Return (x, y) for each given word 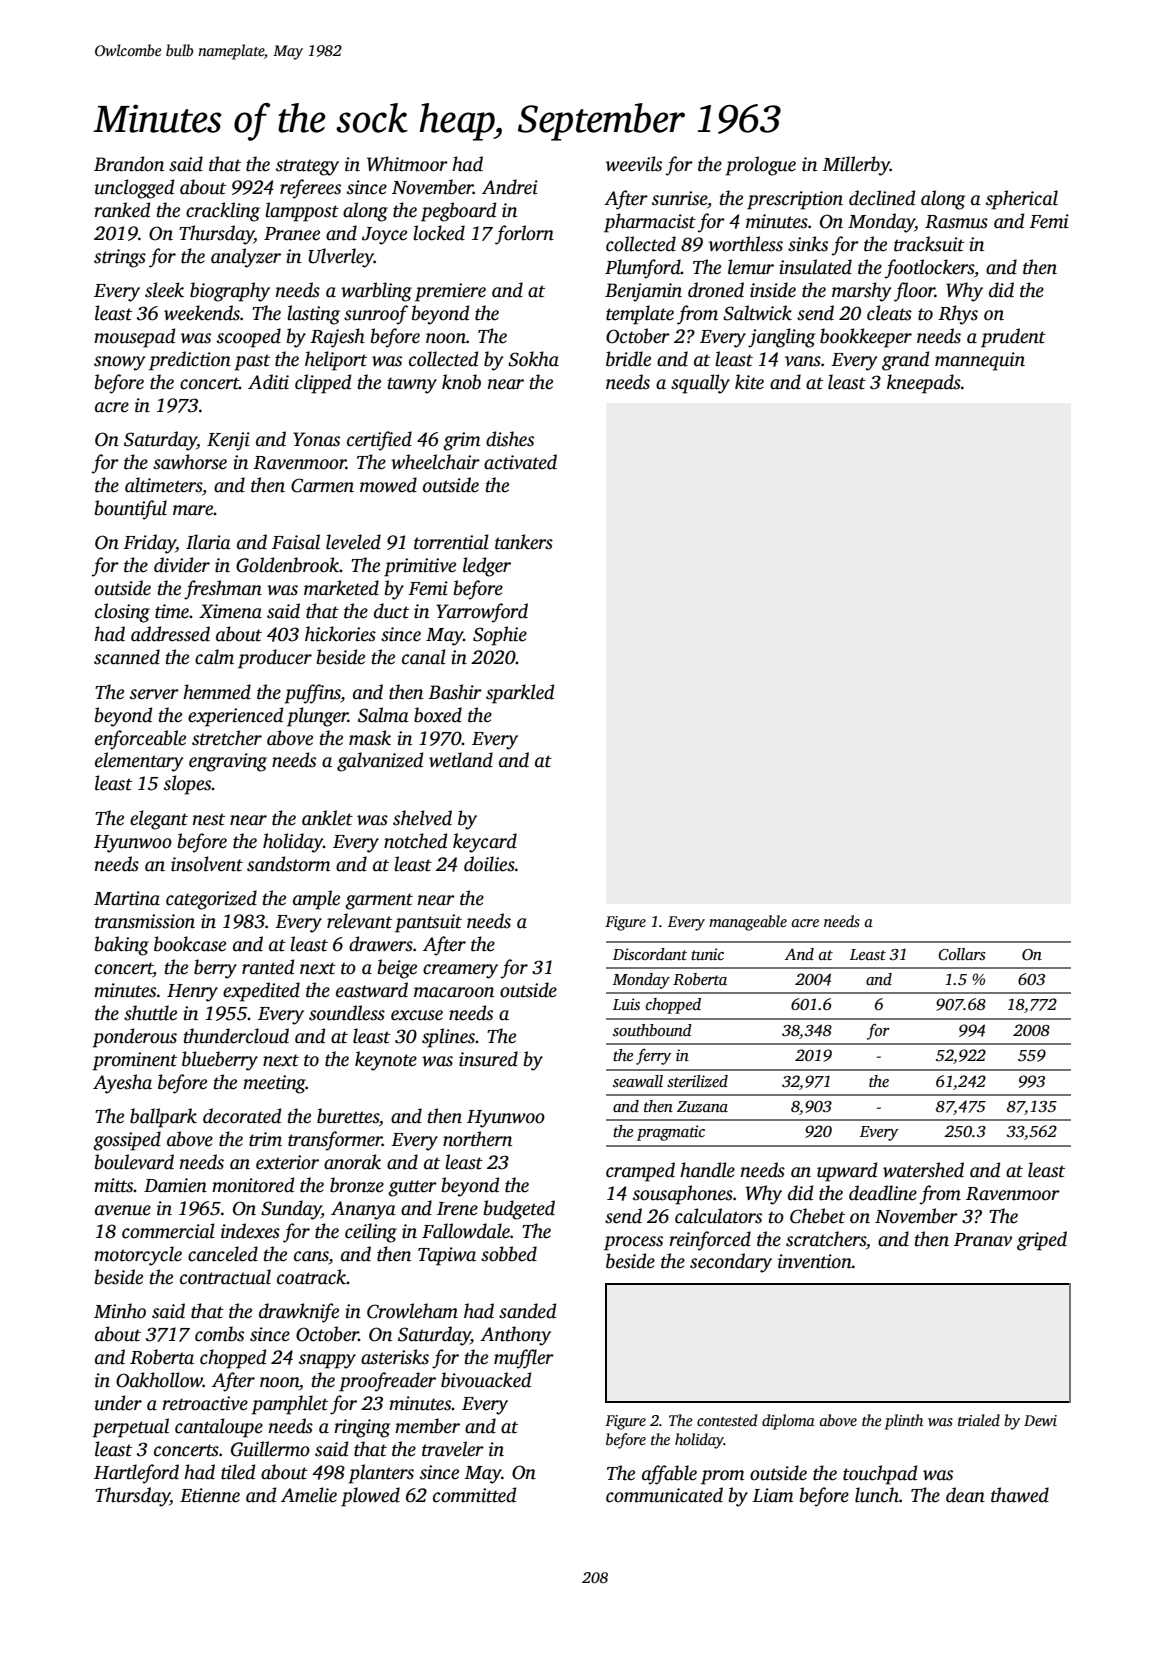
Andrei (510, 187)
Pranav (983, 1240)
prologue (760, 166)
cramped (640, 1172)
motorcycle (138, 1256)
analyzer (246, 258)
